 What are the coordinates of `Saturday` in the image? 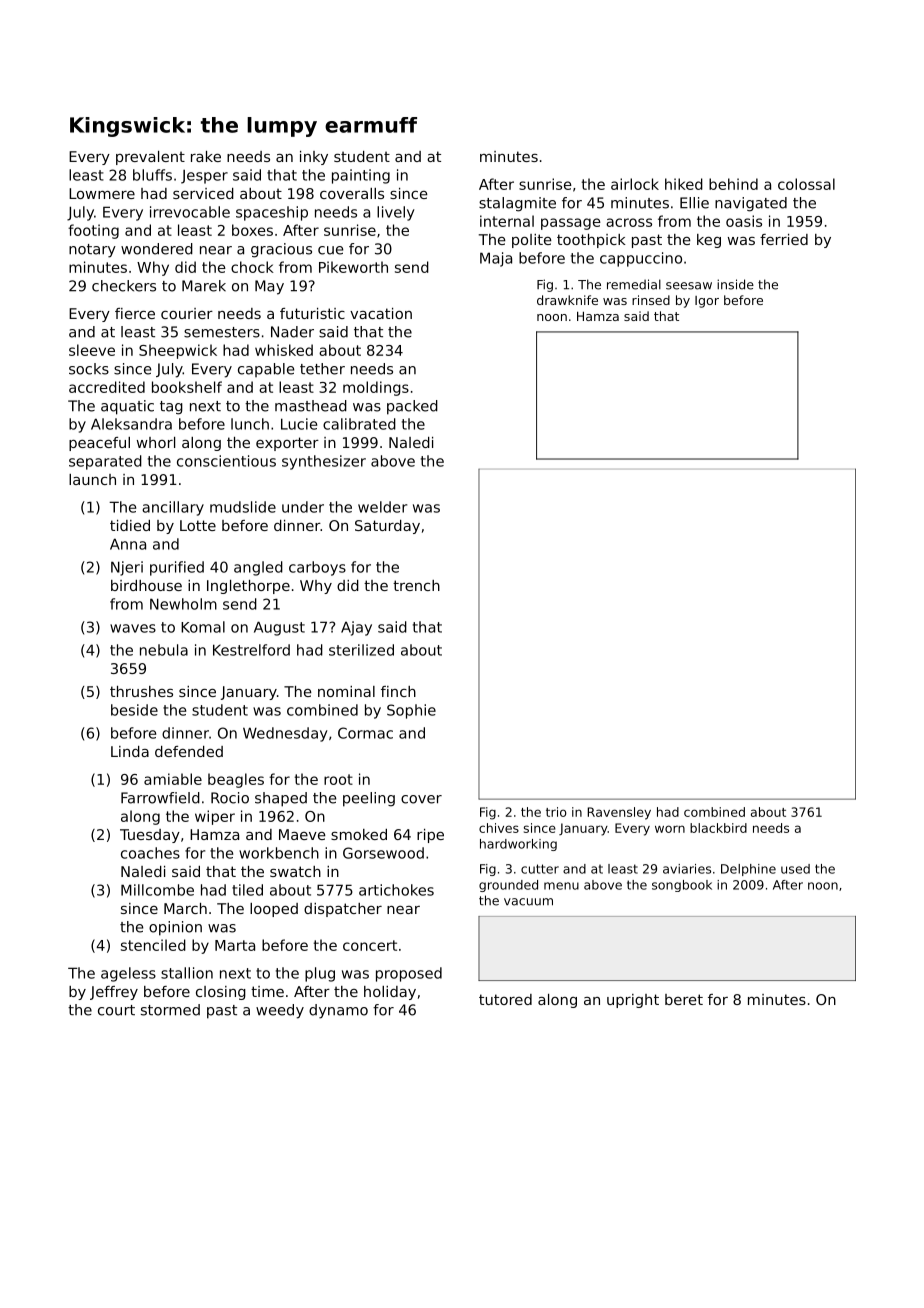 It's located at (387, 527).
